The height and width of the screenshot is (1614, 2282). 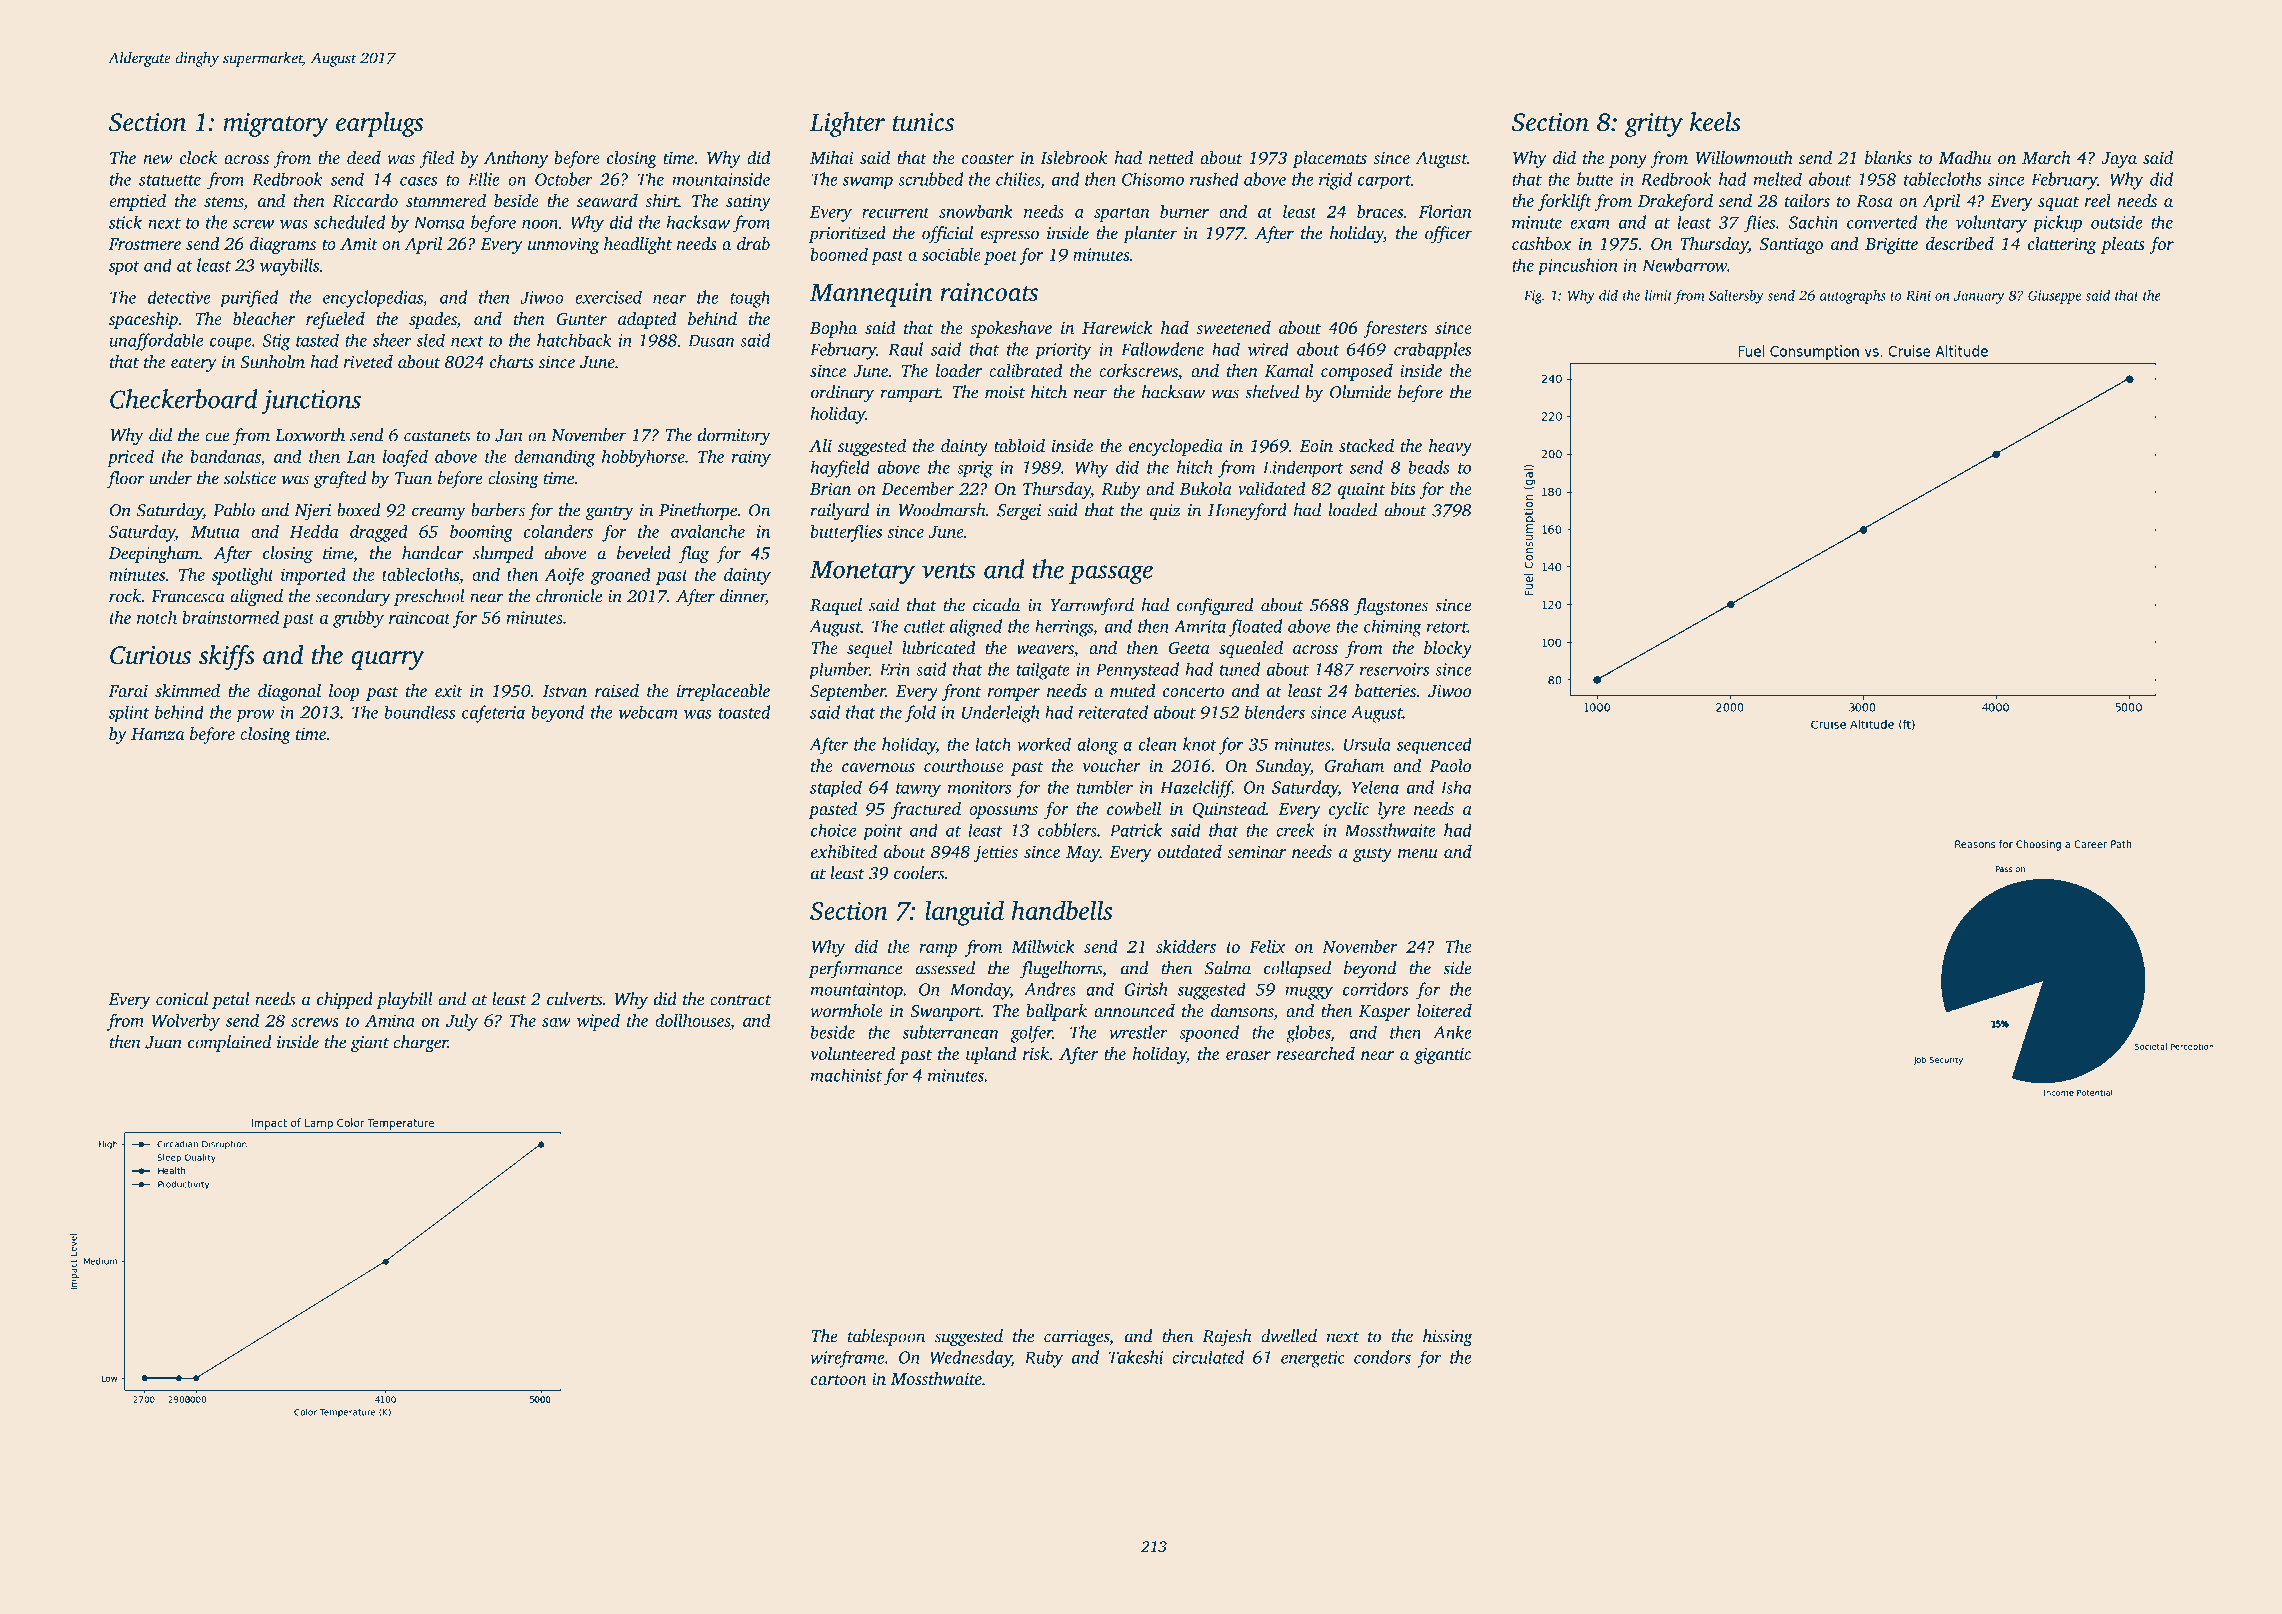 I want to click on cartoon, so click(x=838, y=1379).
